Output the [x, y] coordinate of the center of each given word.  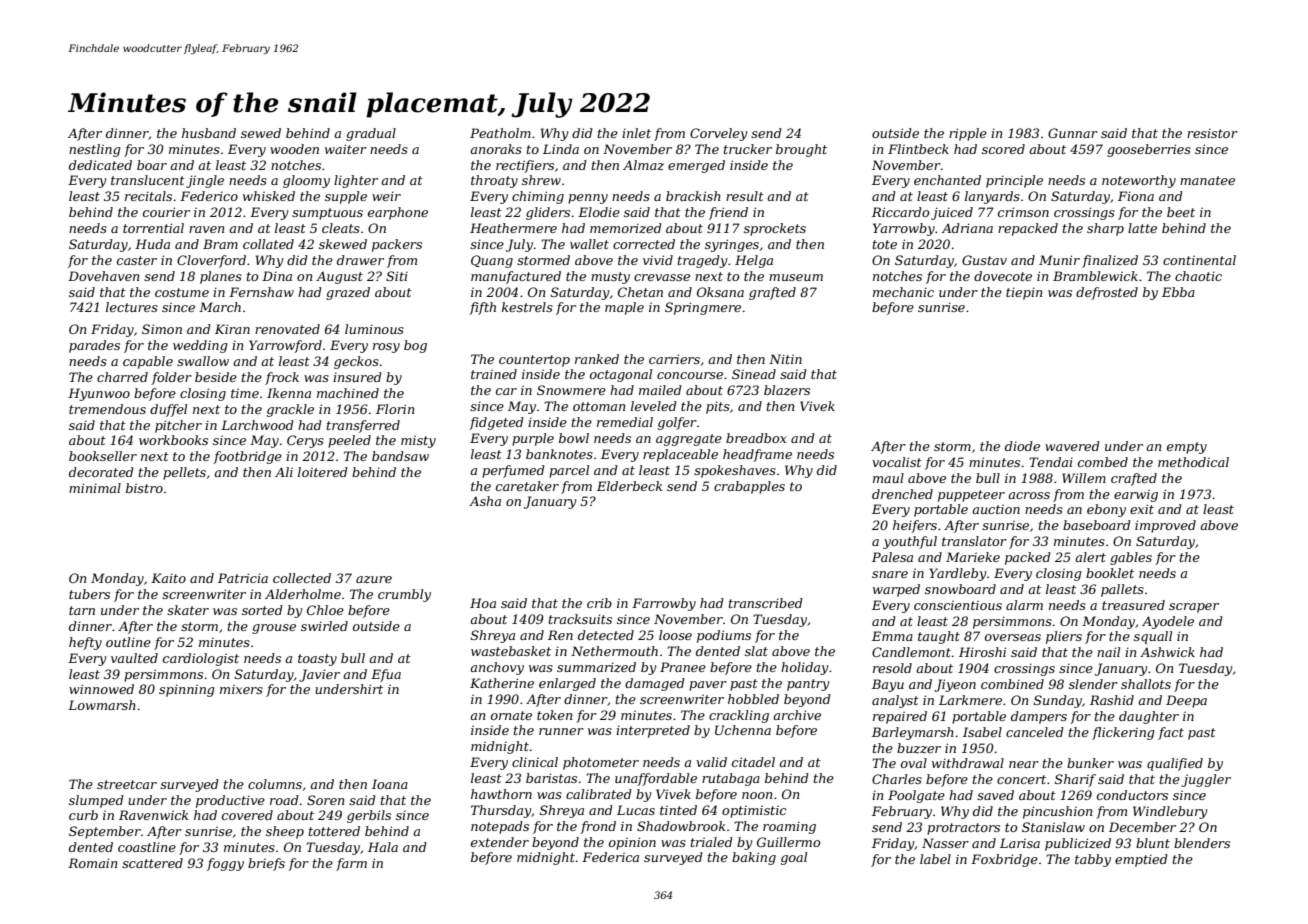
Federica [610, 857]
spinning [186, 690]
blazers [787, 390]
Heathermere [513, 228]
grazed [348, 293]
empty [1187, 448]
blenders [1202, 843]
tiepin [1024, 294]
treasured [1133, 605]
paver [708, 686]
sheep [285, 832]
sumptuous [327, 214]
